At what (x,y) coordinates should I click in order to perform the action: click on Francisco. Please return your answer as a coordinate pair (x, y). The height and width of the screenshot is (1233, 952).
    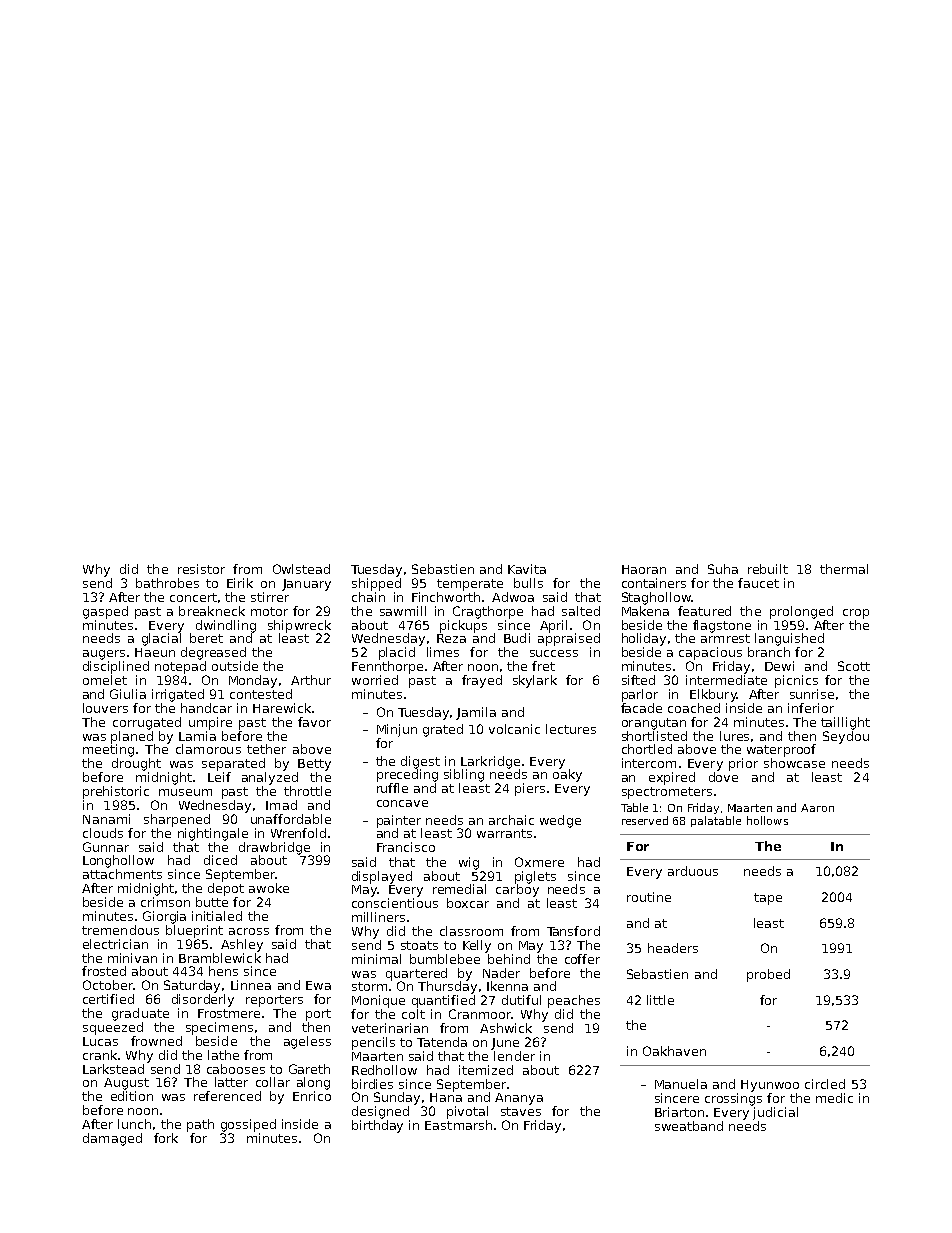
    Looking at the image, I should click on (406, 847).
